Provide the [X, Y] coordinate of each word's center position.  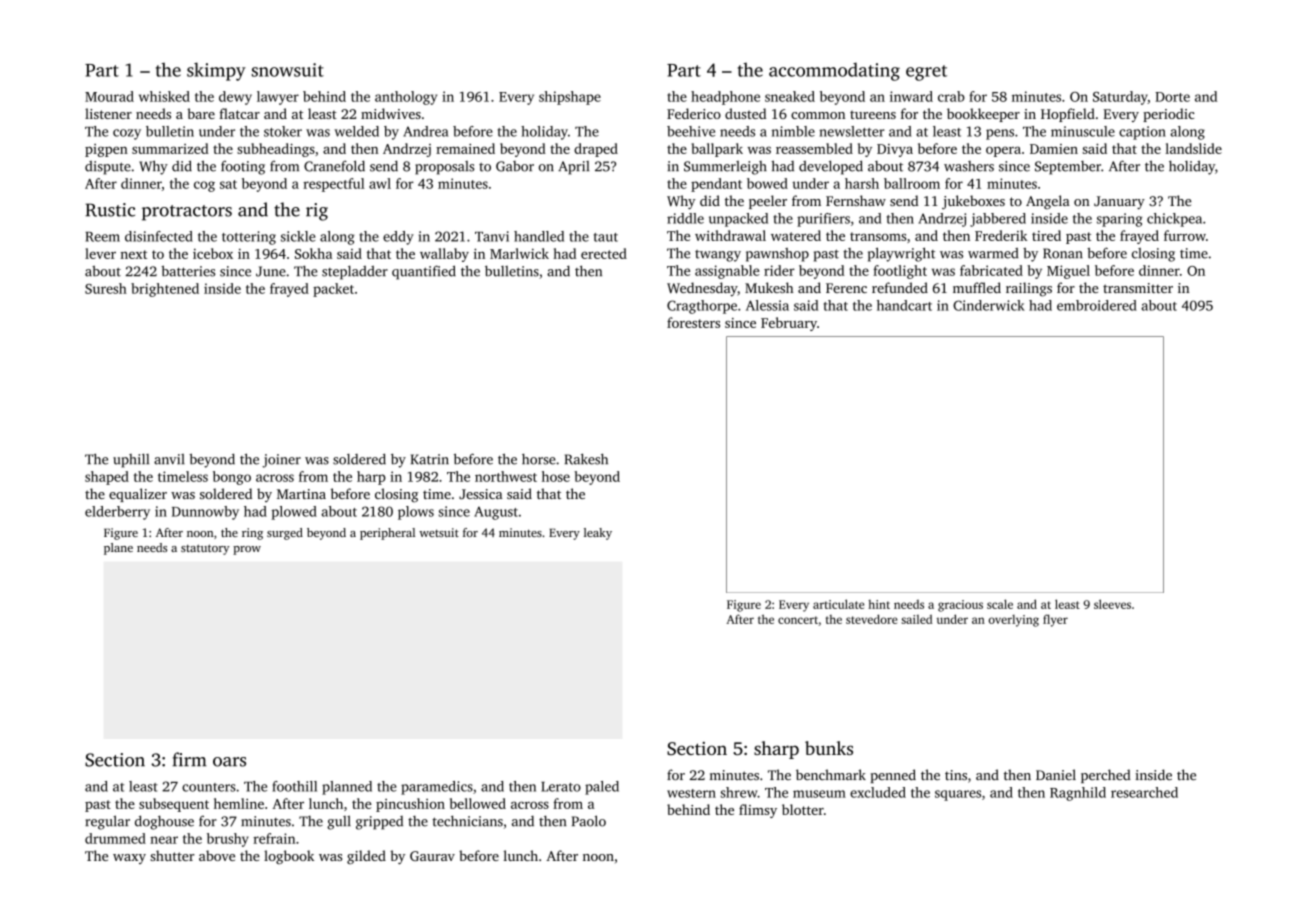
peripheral [387, 534]
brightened [165, 290]
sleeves [1112, 604]
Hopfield [1068, 115]
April [574, 168]
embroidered [1097, 305]
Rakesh [586, 459]
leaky [598, 534]
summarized [170, 148]
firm [189, 759]
